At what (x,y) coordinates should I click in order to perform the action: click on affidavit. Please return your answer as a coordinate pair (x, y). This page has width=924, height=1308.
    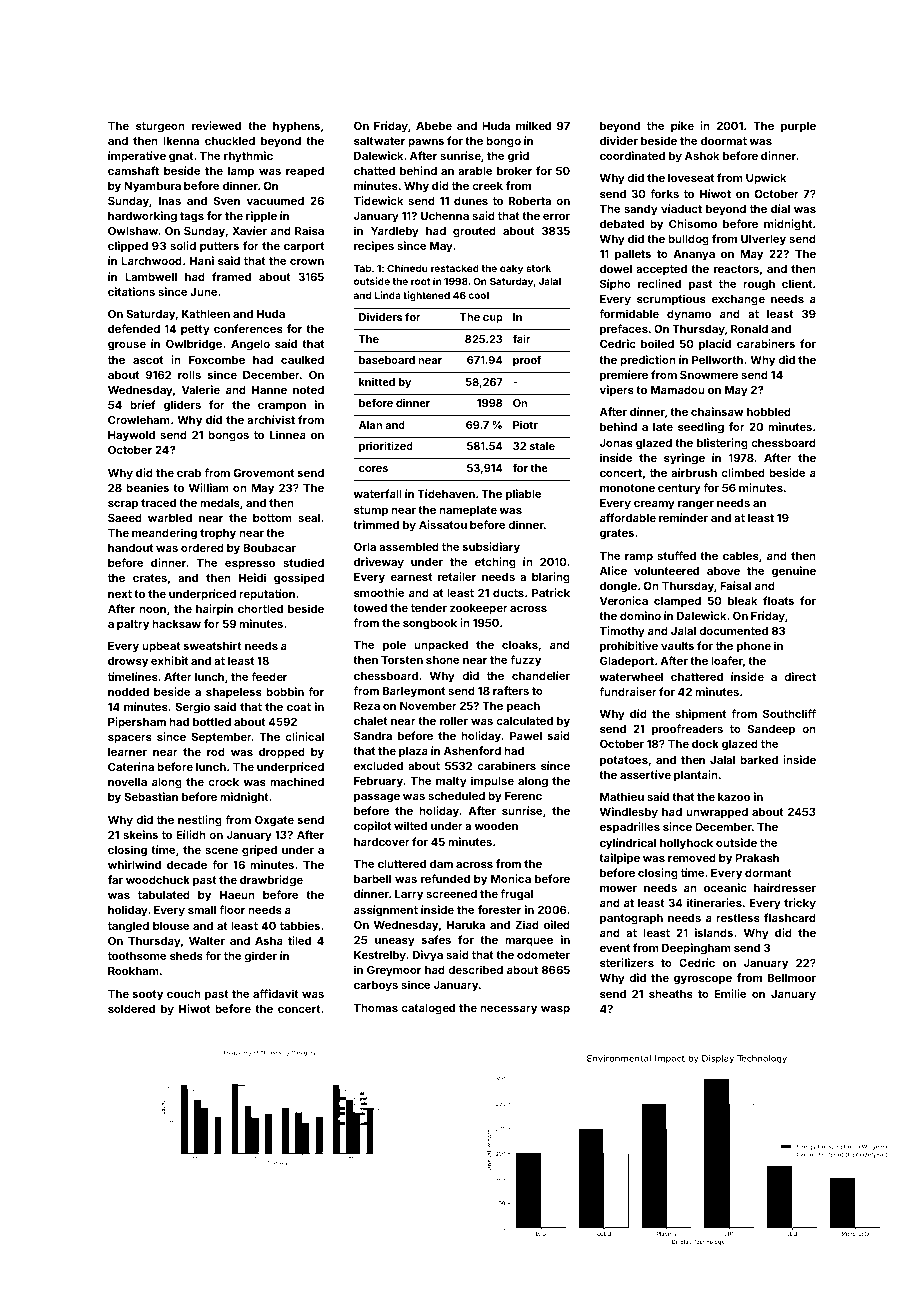
    Looking at the image, I should click on (276, 993).
